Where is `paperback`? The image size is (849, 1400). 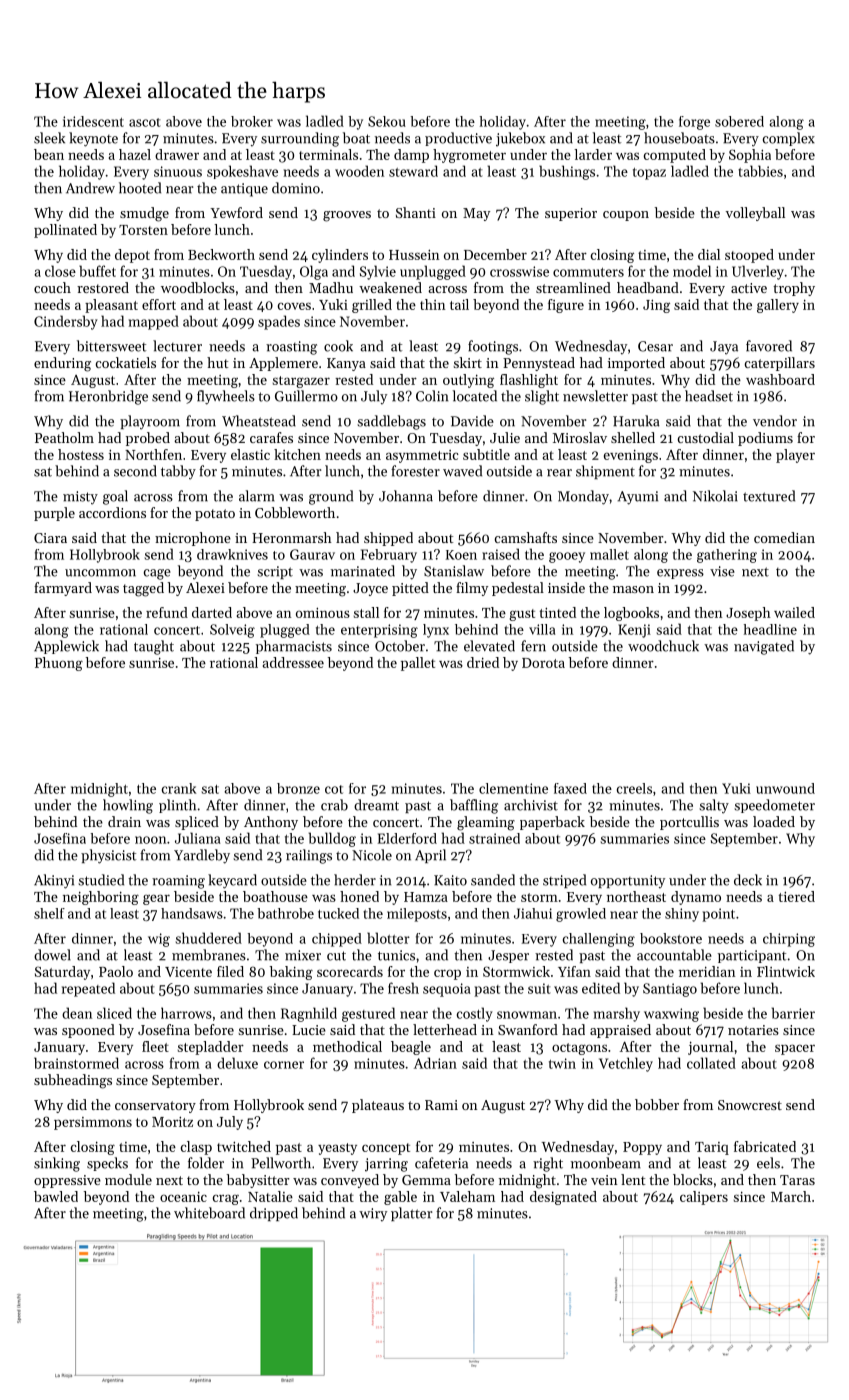 paperback is located at coordinates (552, 823).
